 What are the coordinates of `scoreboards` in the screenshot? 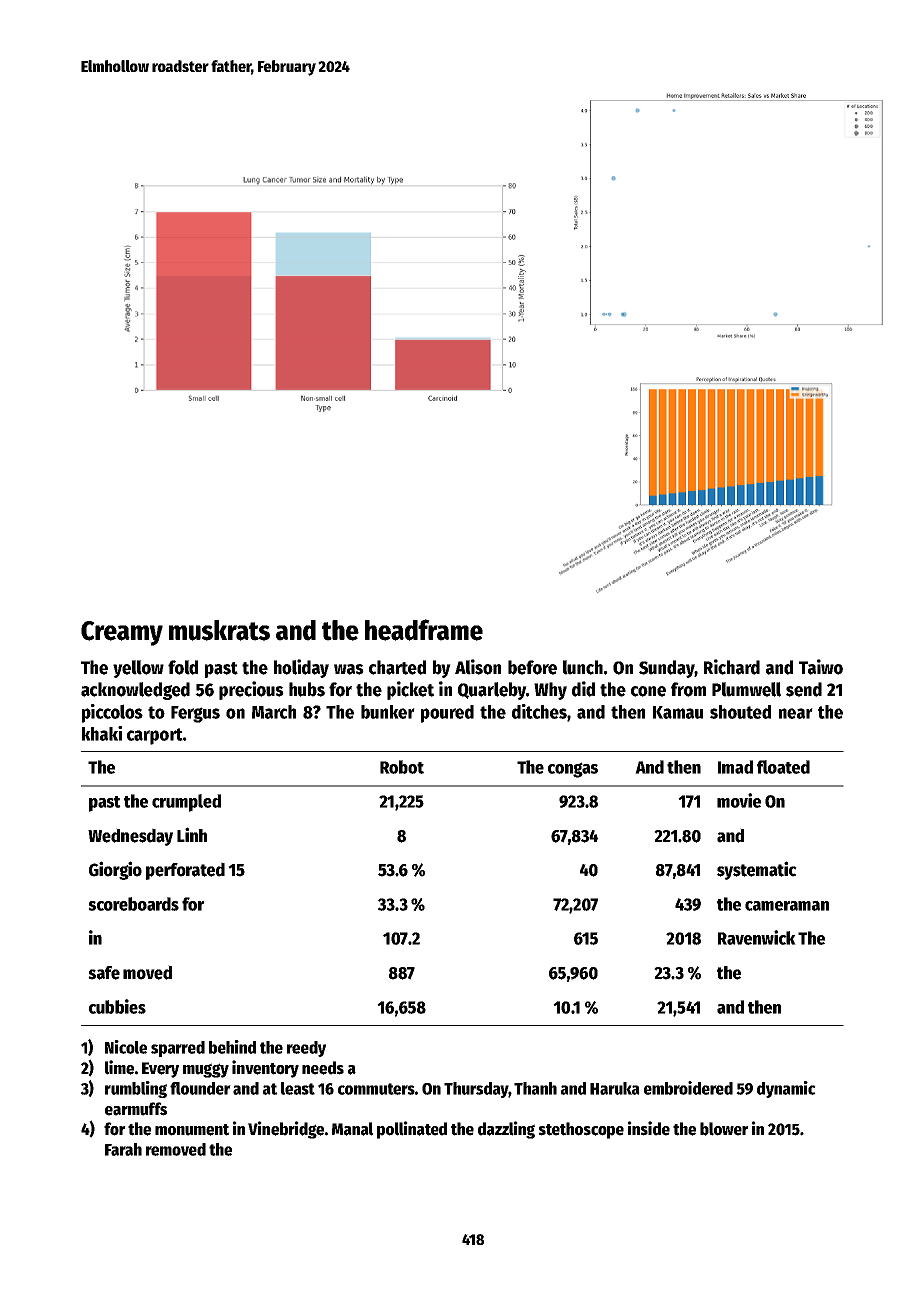 It's located at (133, 904).
